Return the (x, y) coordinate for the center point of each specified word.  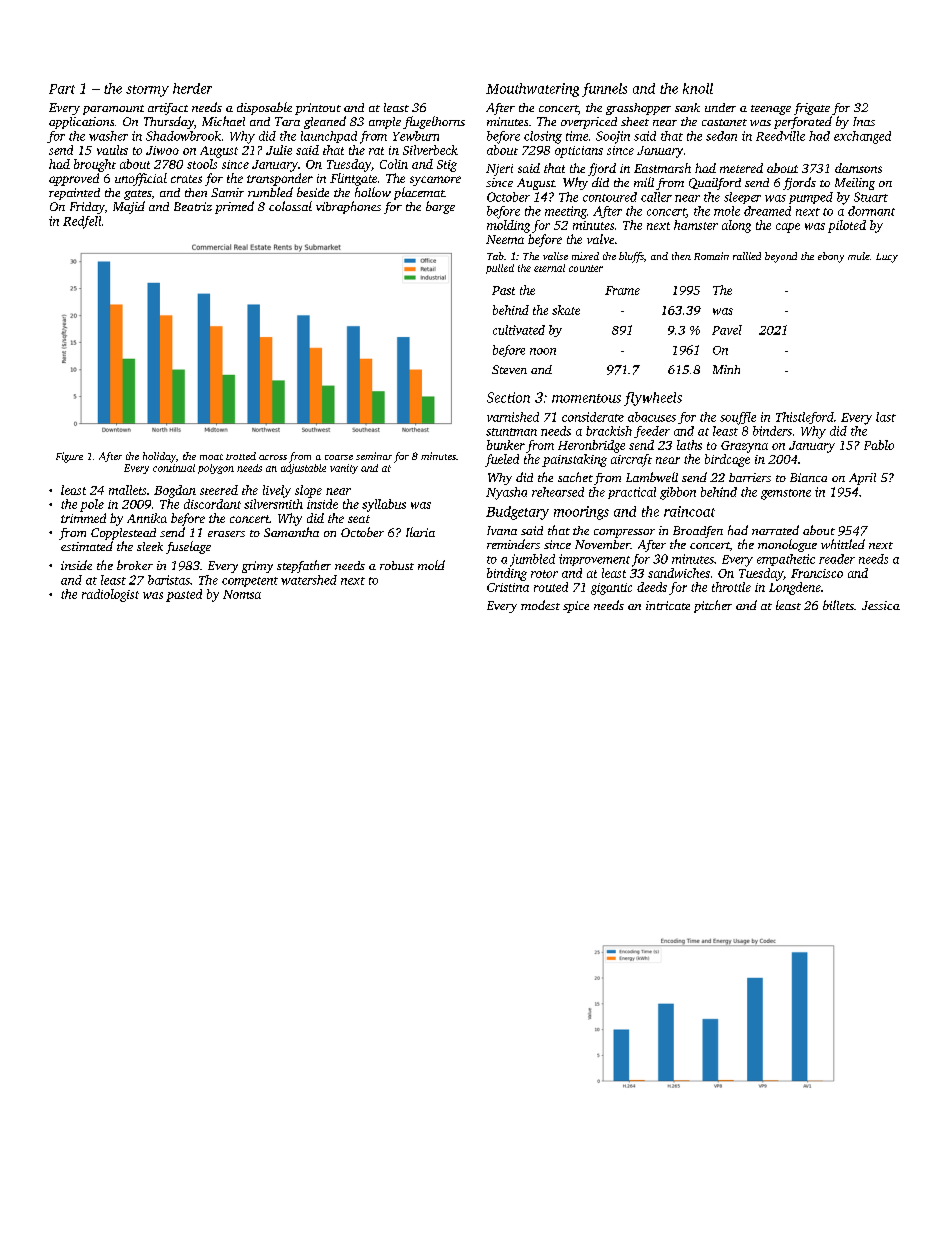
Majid (129, 207)
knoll (698, 88)
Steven (509, 369)
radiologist (110, 595)
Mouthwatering (532, 90)
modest (540, 605)
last (886, 417)
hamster (696, 225)
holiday (159, 457)
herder (192, 88)
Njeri (499, 170)
